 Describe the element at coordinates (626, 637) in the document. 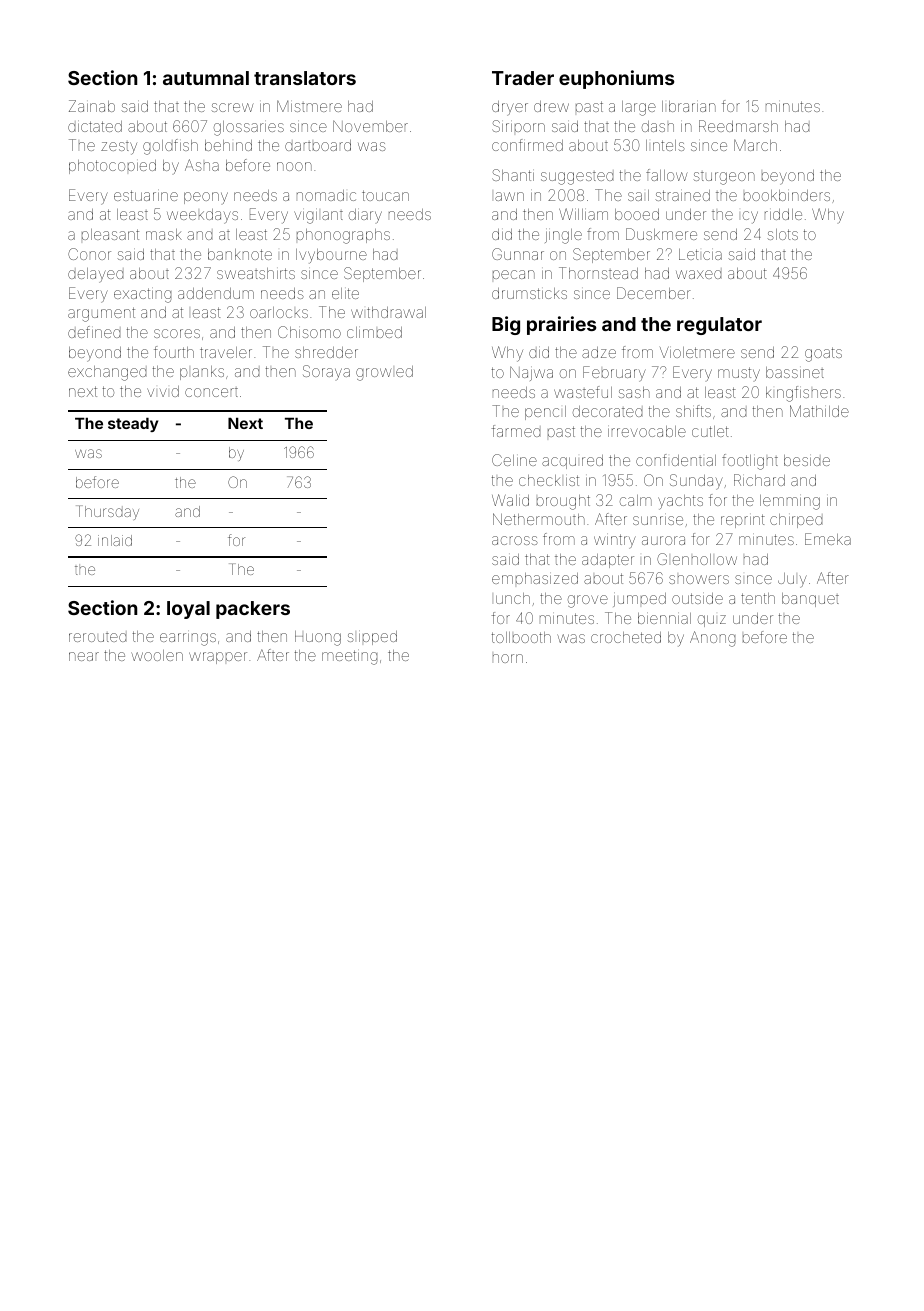

I see `crocheted` at that location.
